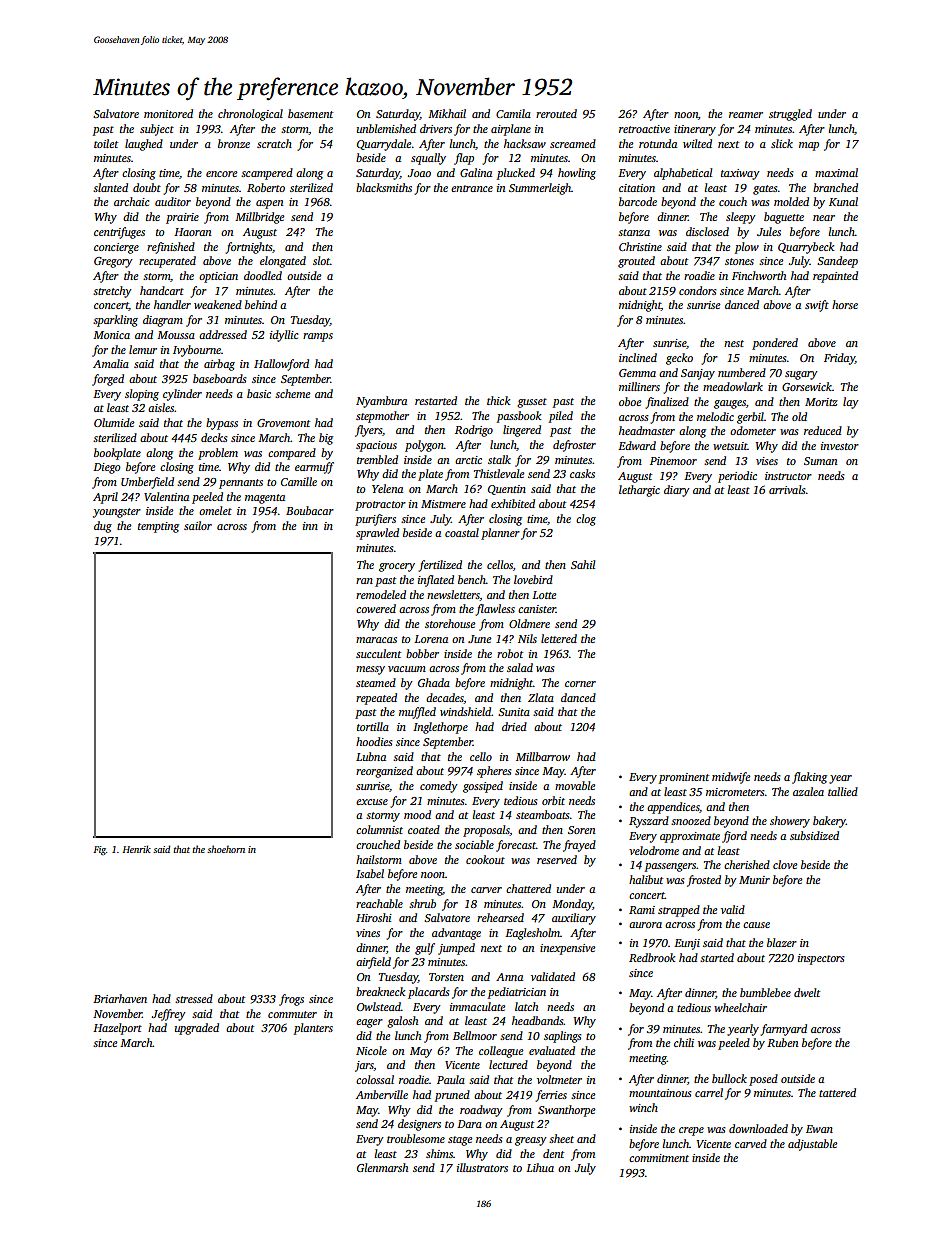 Image resolution: width=952 pixels, height=1233 pixels. What do you see at coordinates (659, 1158) in the screenshot?
I see `commitment` at bounding box center [659, 1158].
